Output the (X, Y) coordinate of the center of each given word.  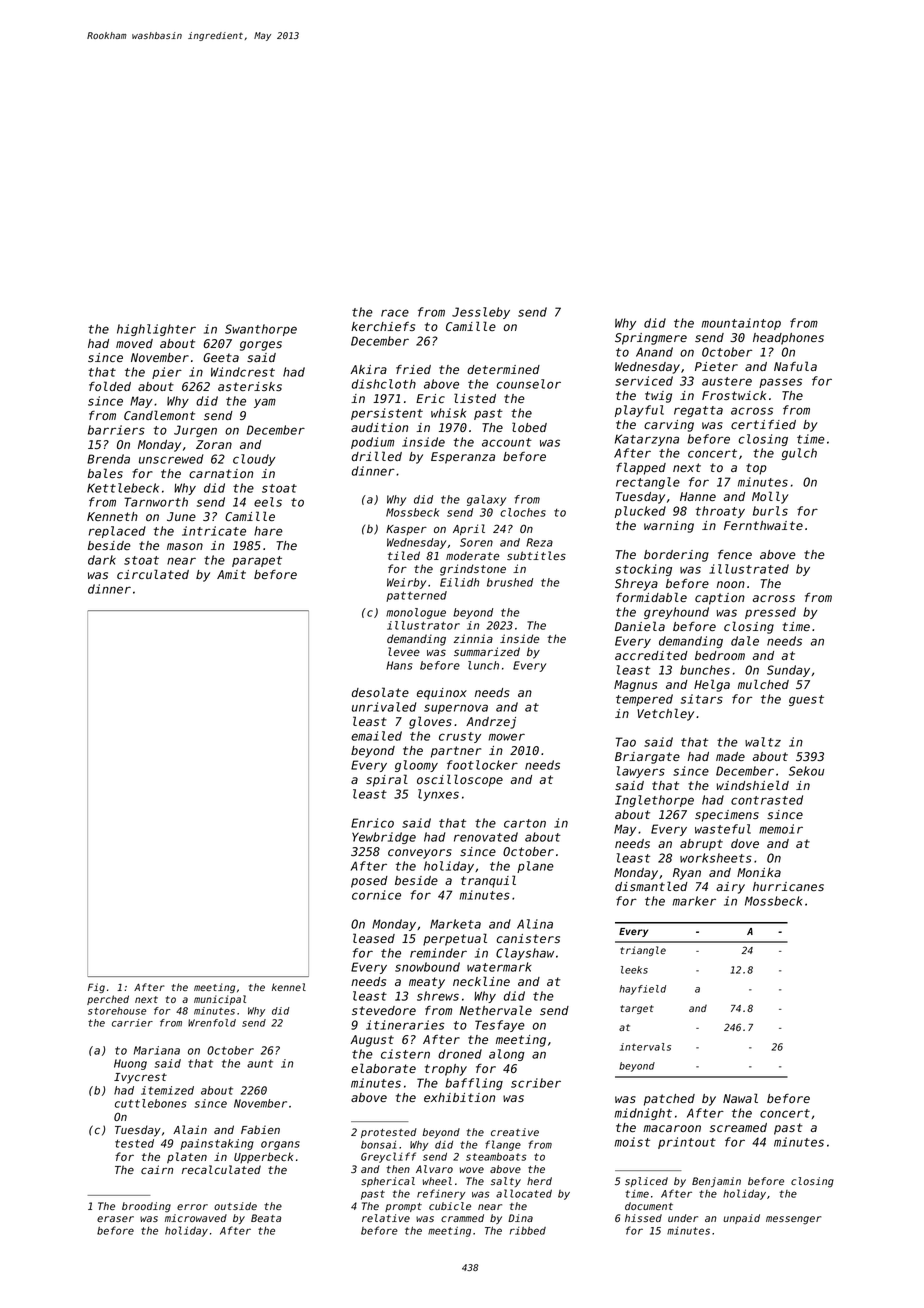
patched (669, 1100)
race (395, 313)
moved (134, 343)
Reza (539, 542)
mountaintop (741, 324)
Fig (96, 988)
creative (515, 1132)
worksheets (716, 858)
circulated (153, 574)
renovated (486, 837)
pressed (770, 613)
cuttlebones (150, 1103)
